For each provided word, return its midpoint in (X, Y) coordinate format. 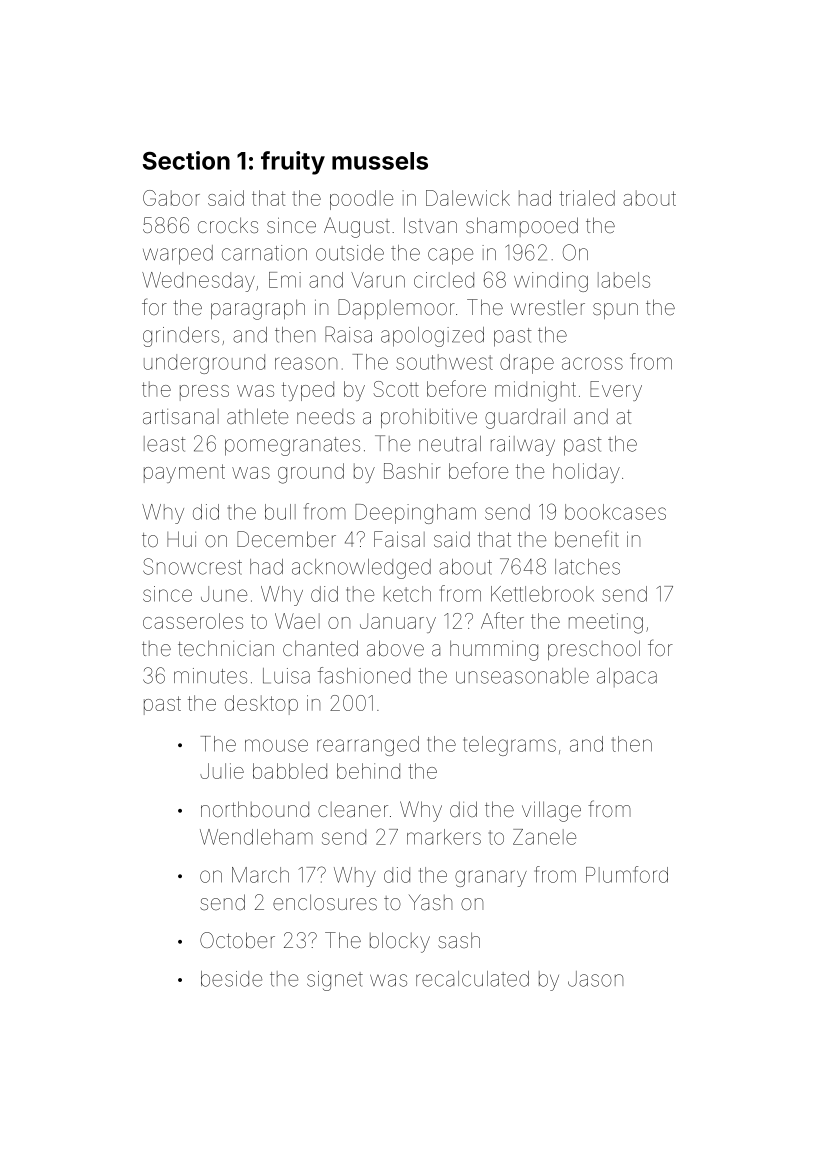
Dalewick (468, 198)
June (224, 594)
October (237, 940)
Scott (396, 389)
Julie (222, 771)
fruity (293, 163)
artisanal (181, 416)
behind (368, 771)
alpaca (627, 677)
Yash (430, 902)
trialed (587, 198)
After (502, 620)
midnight (535, 391)
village (551, 811)
